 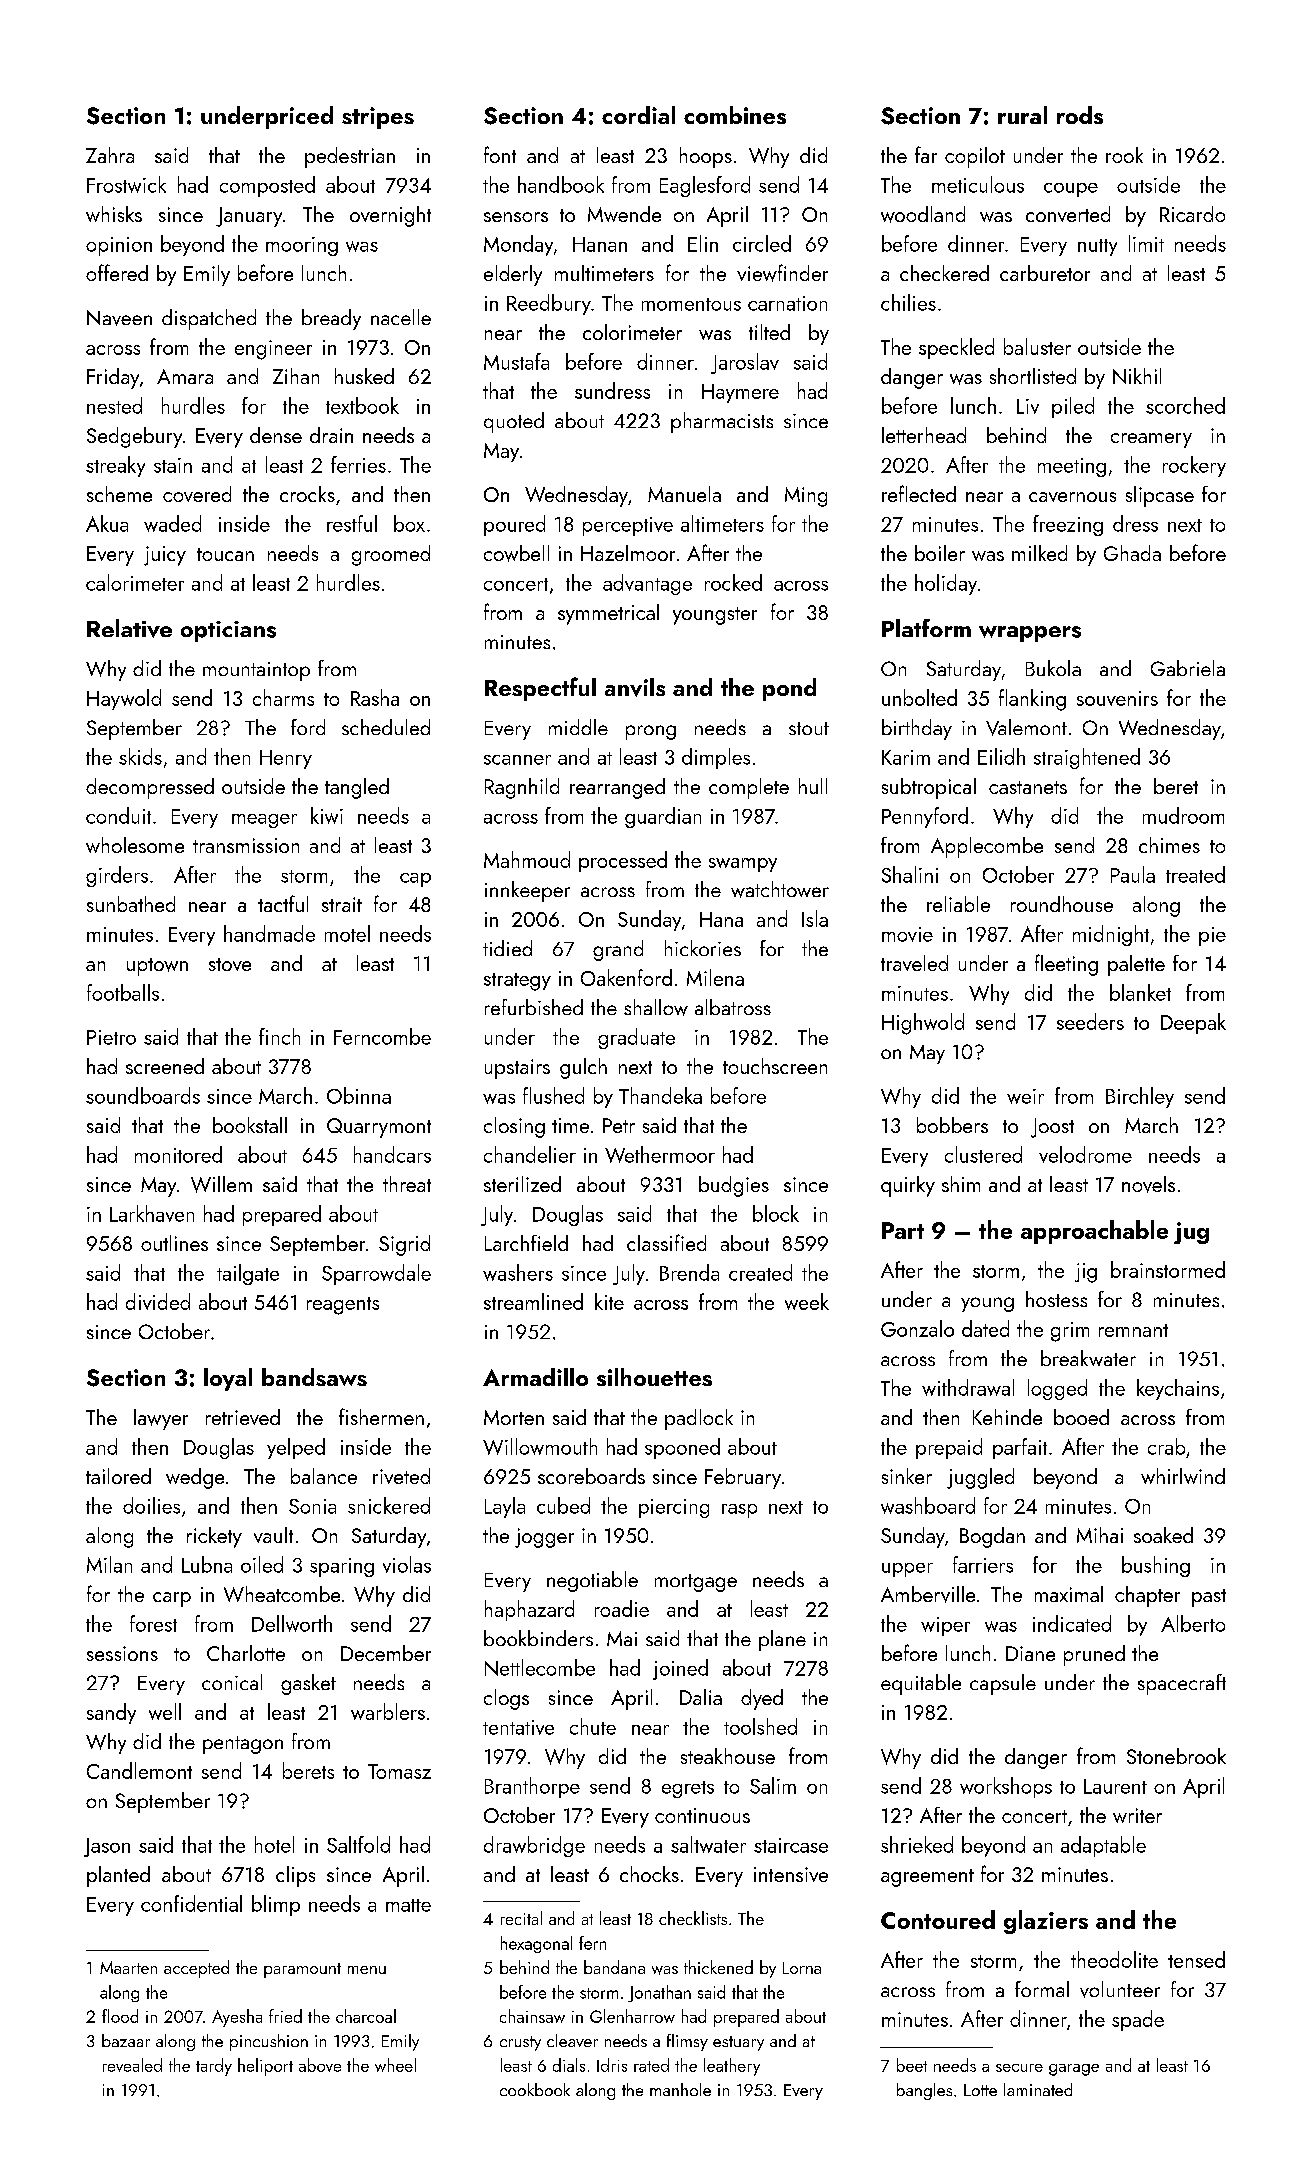 I want to click on Applecombe, so click(x=987, y=847).
